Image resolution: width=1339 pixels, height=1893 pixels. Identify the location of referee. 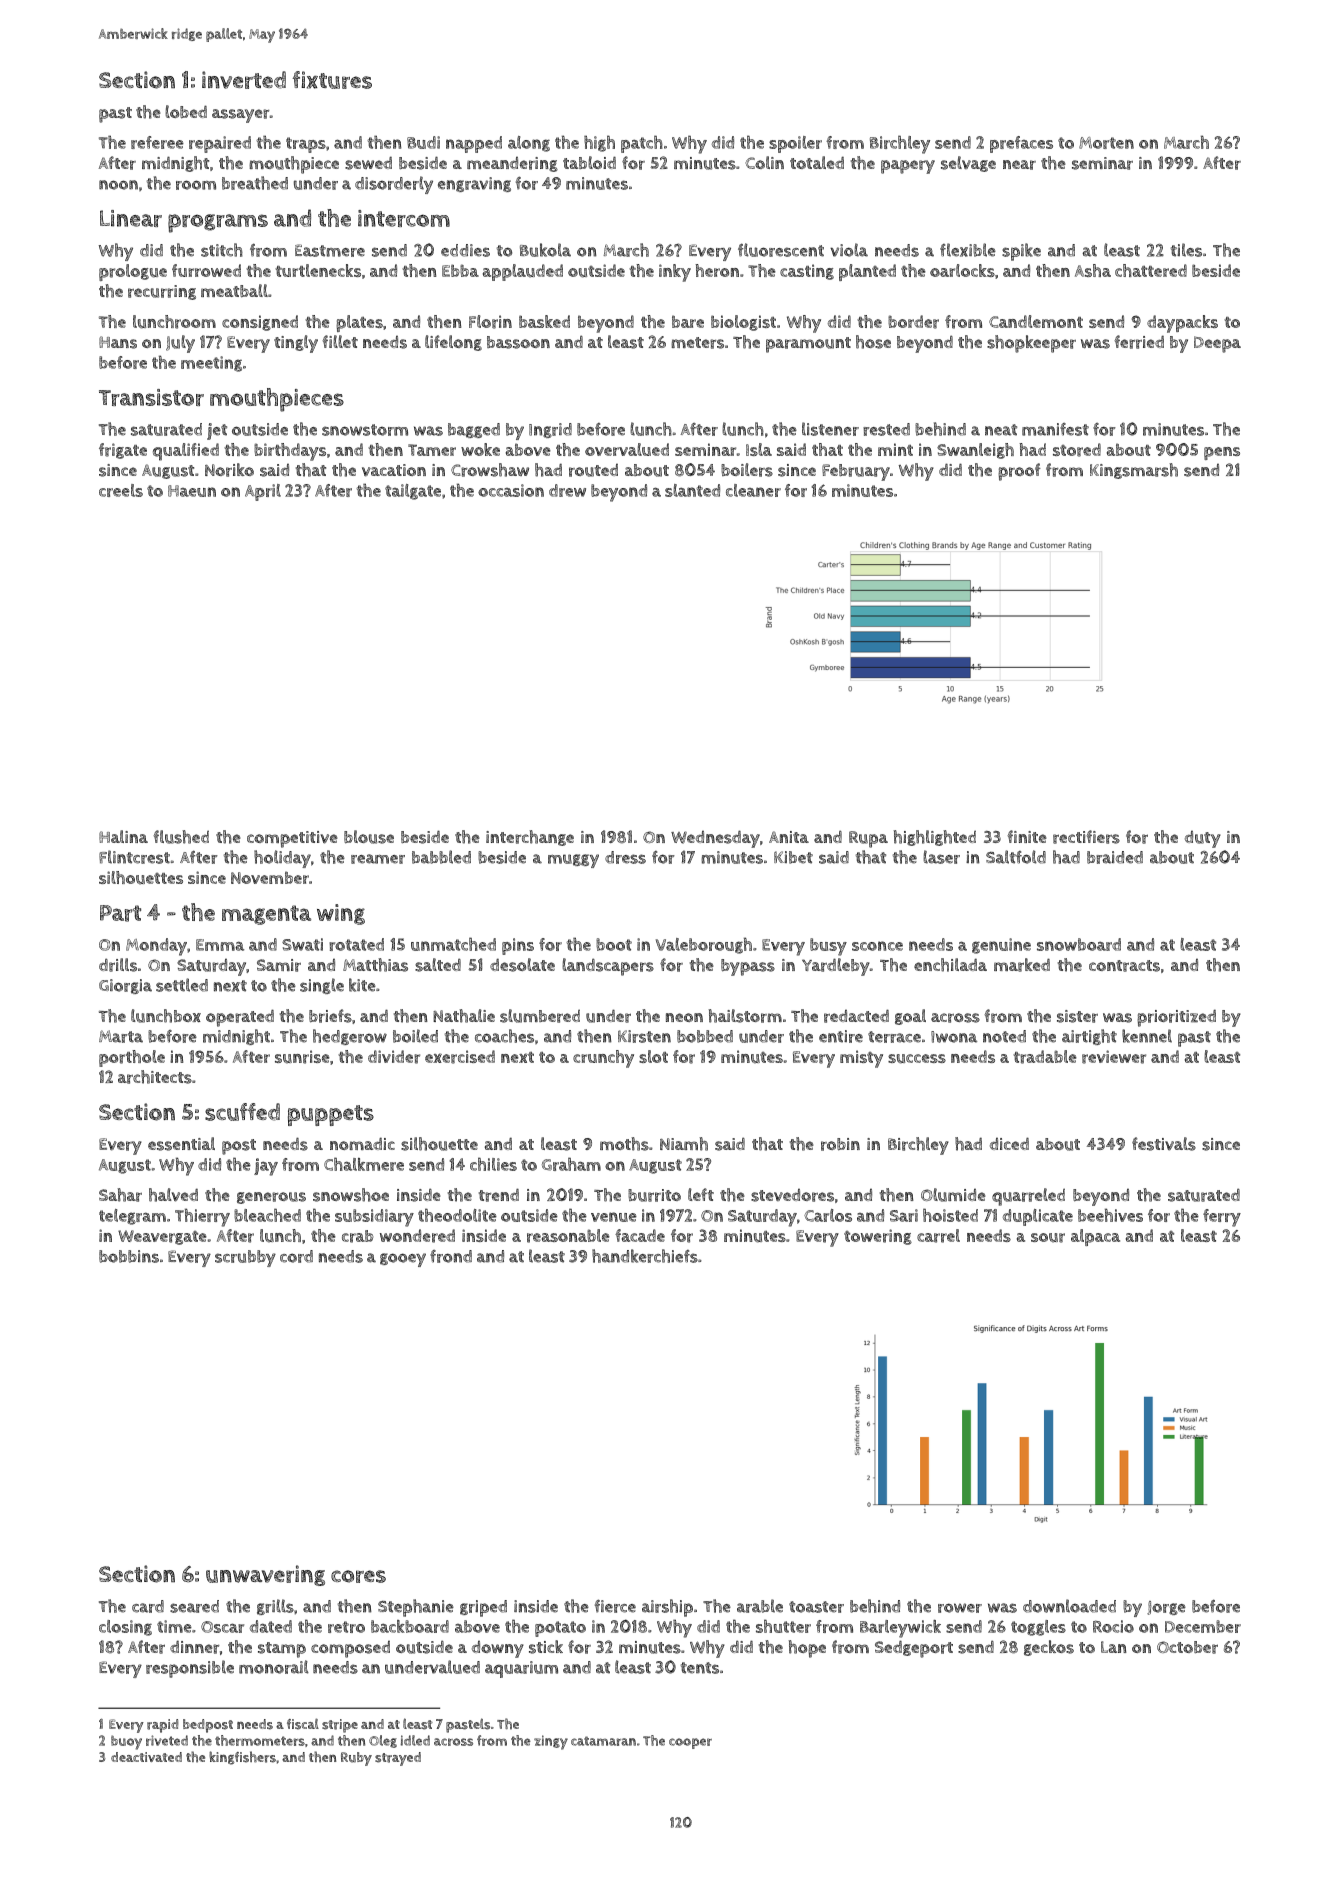
(157, 142).
